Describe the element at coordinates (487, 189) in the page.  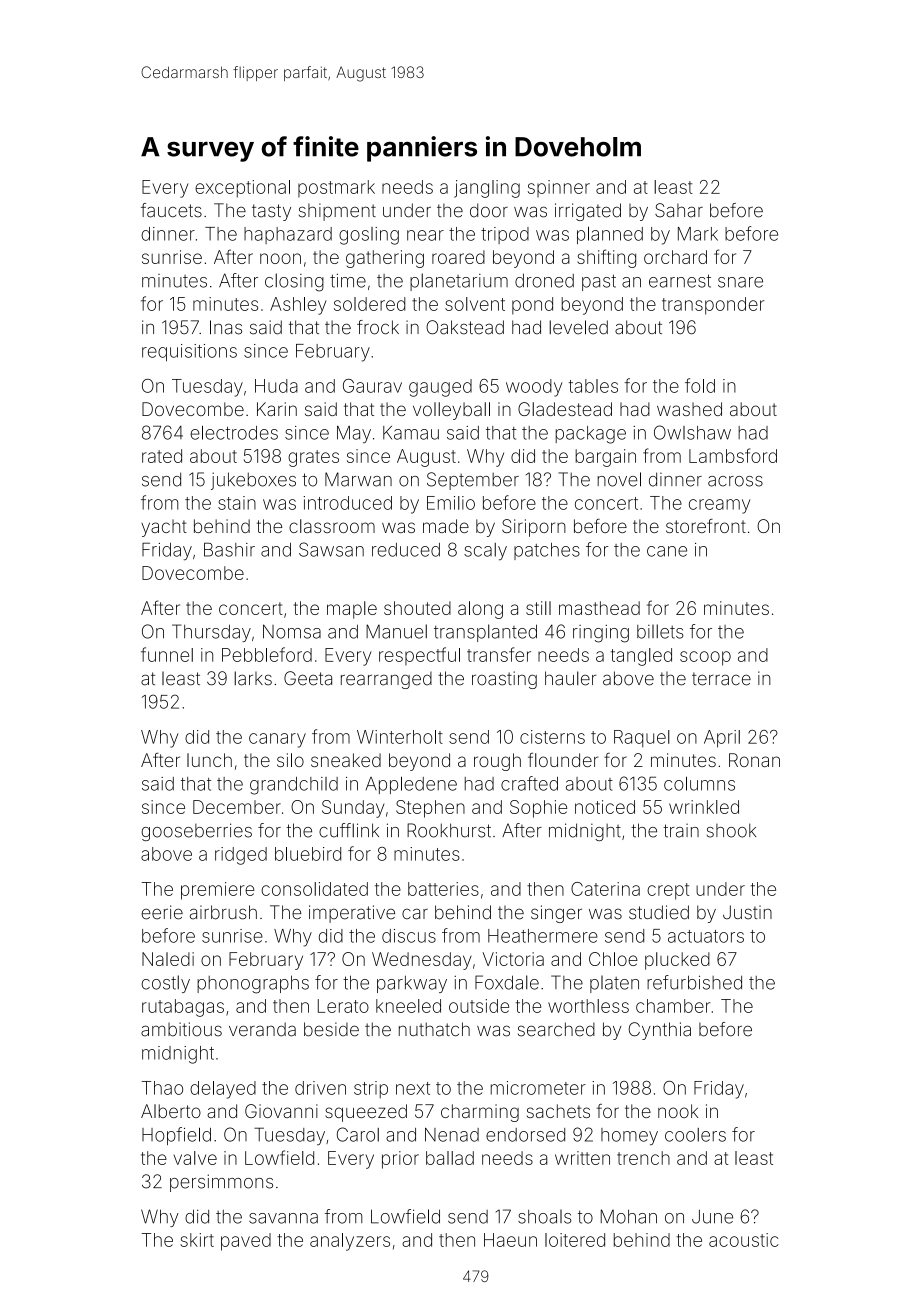
I see `jangling` at that location.
